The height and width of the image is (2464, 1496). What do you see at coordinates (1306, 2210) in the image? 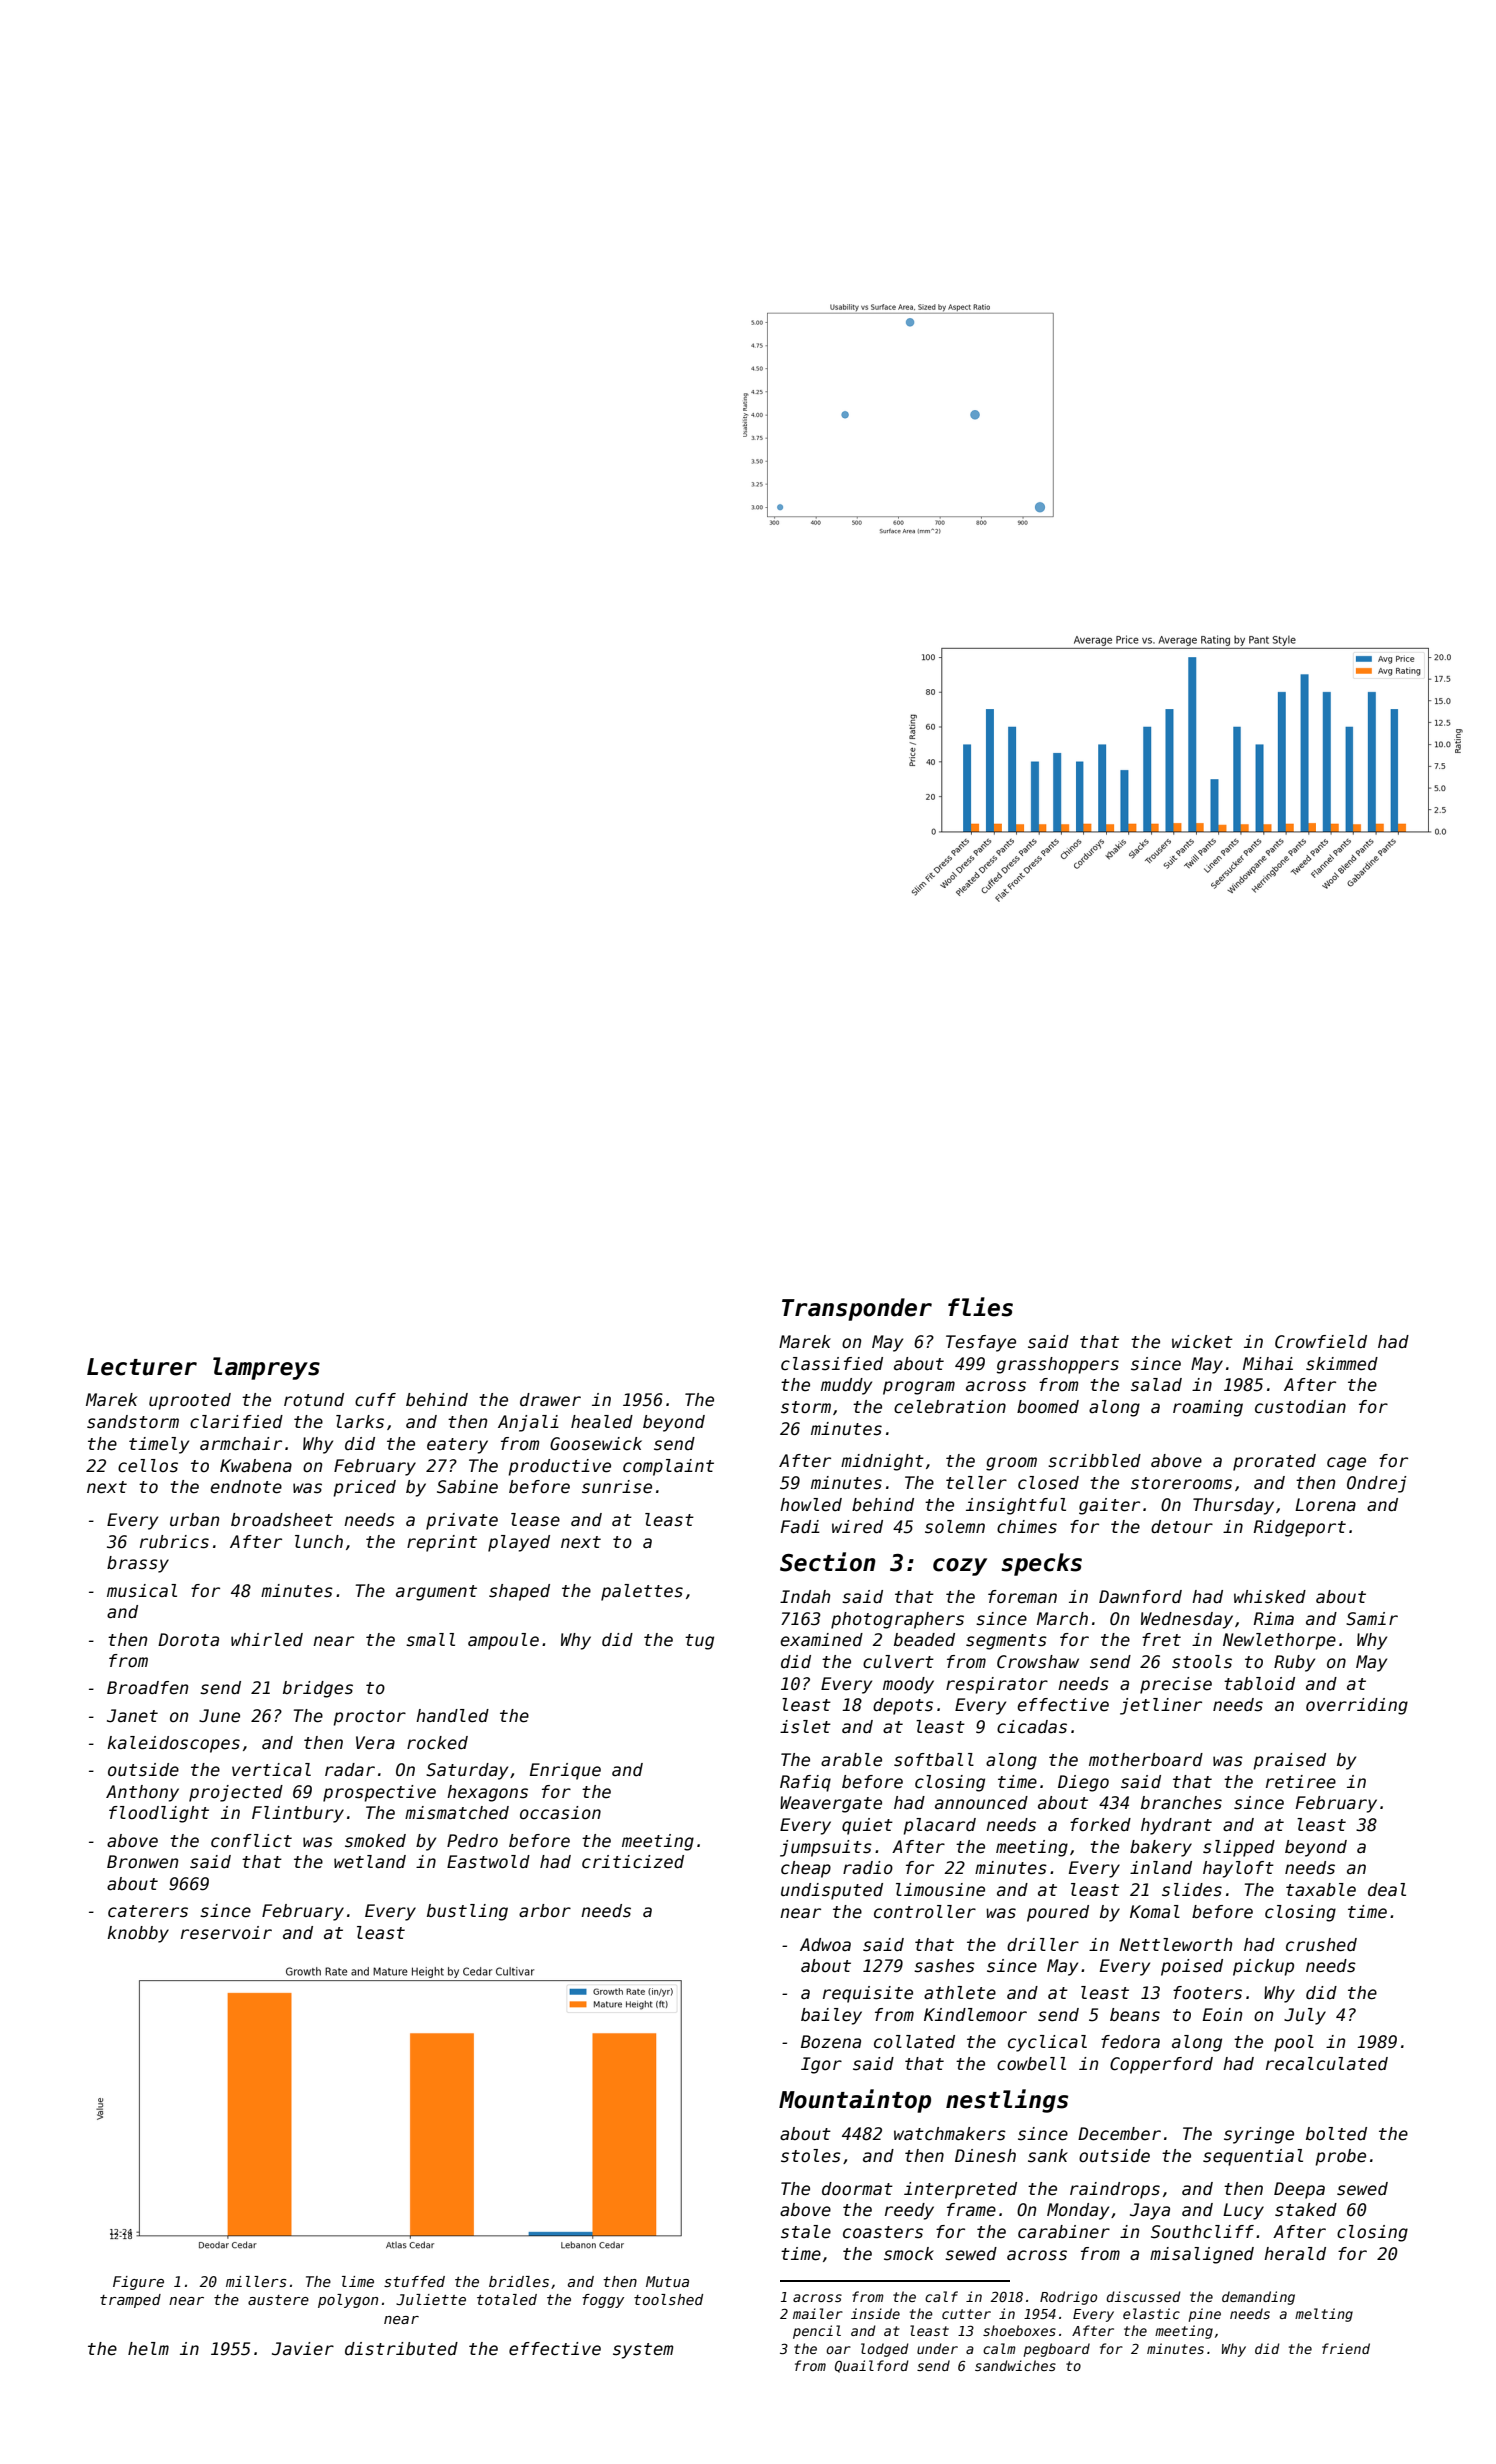
I see `staked` at bounding box center [1306, 2210].
